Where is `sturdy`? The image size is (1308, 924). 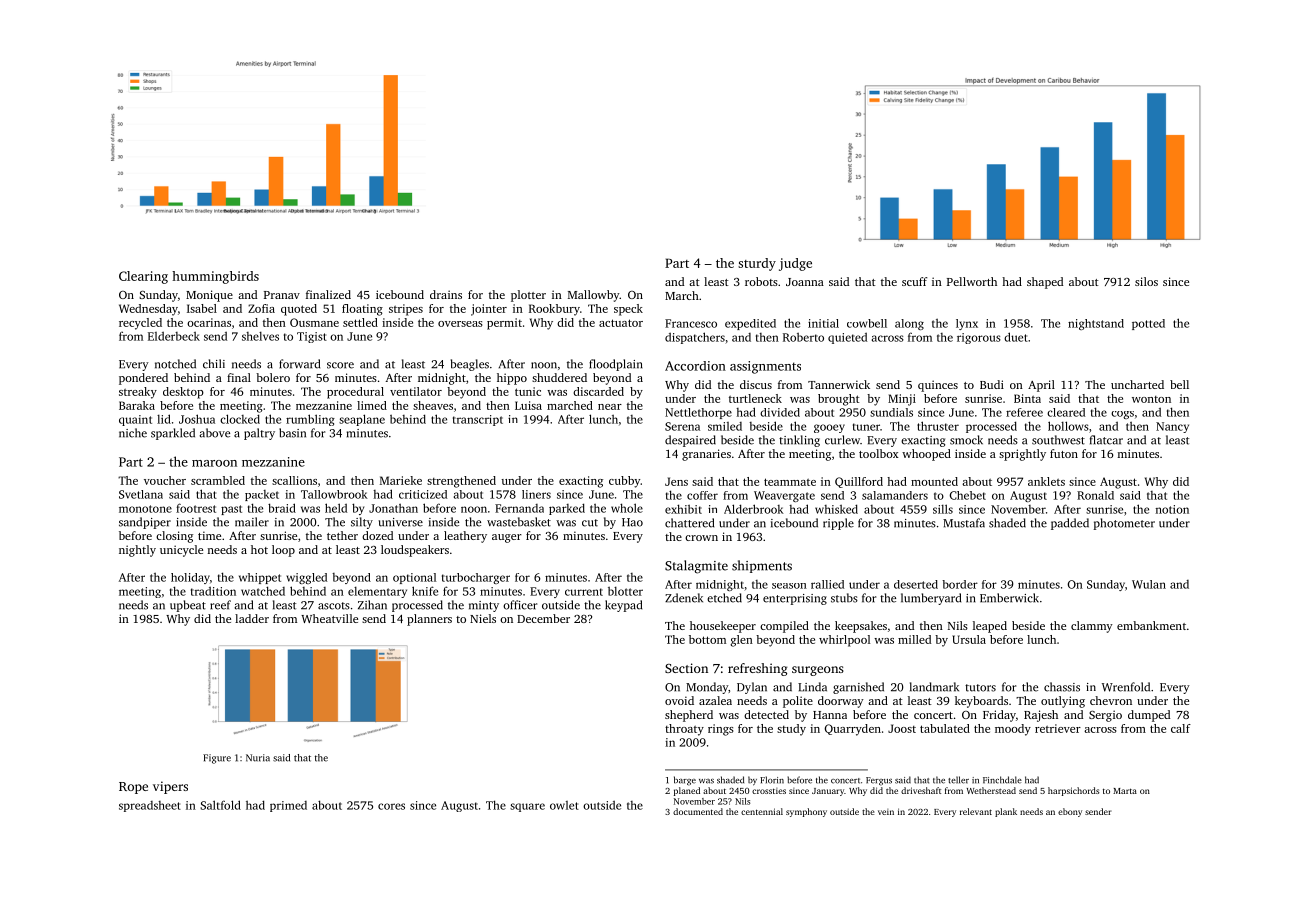 sturdy is located at coordinates (757, 264).
